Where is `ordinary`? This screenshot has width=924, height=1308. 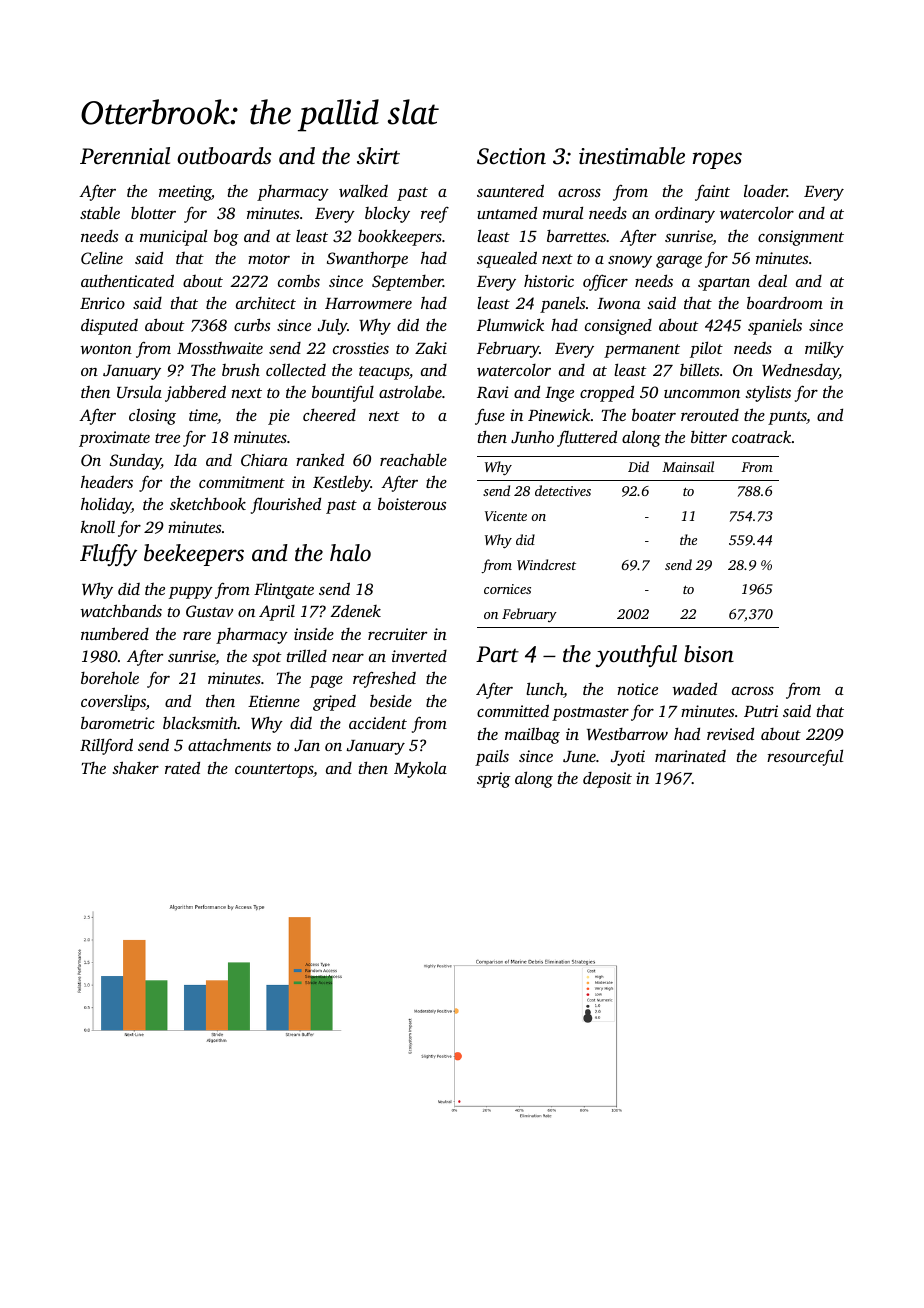 ordinary is located at coordinates (685, 214).
